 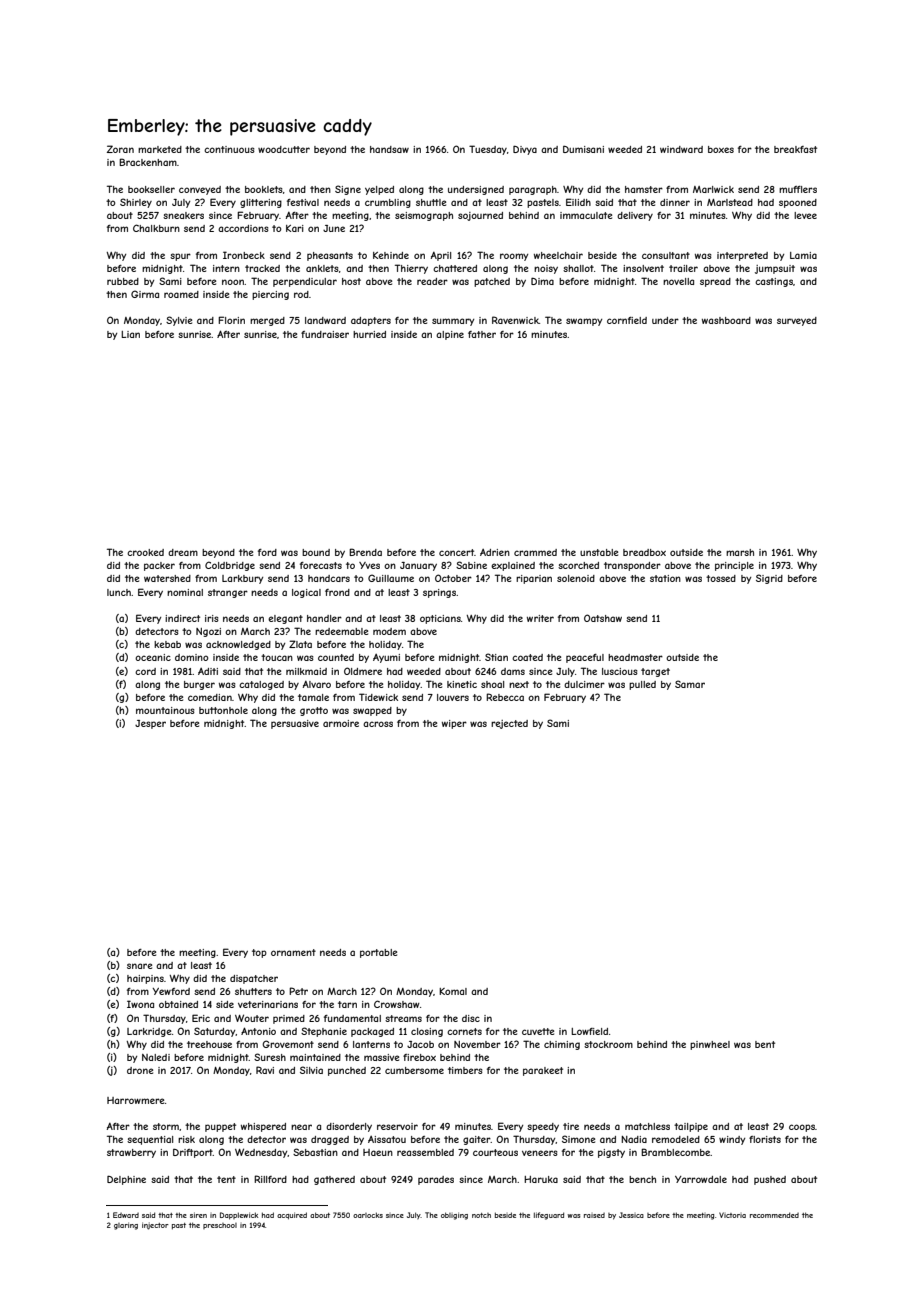 What do you see at coordinates (150, 724) in the image?
I see `Jesper` at bounding box center [150, 724].
